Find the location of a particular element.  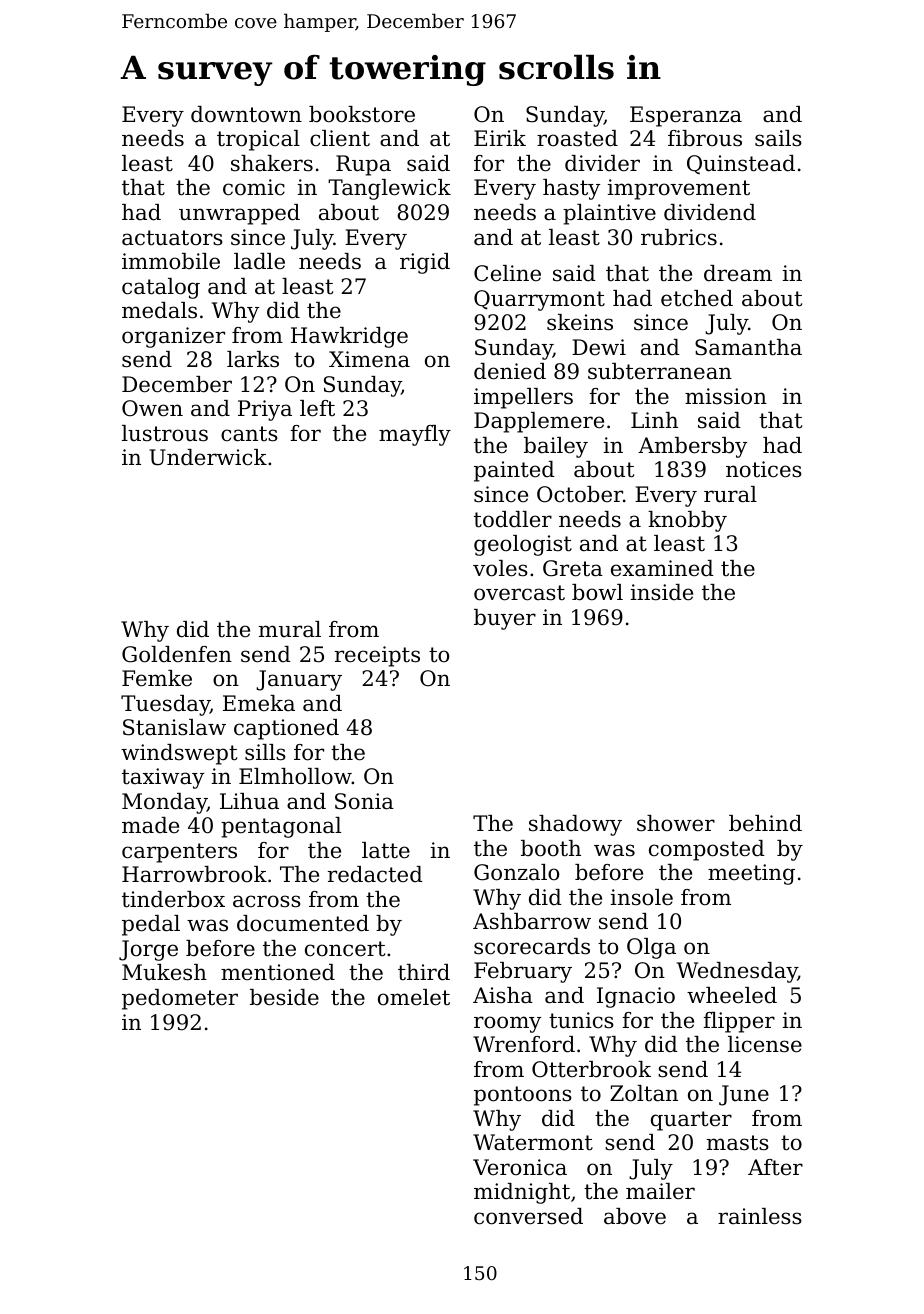

scorecards is located at coordinates (532, 946).
